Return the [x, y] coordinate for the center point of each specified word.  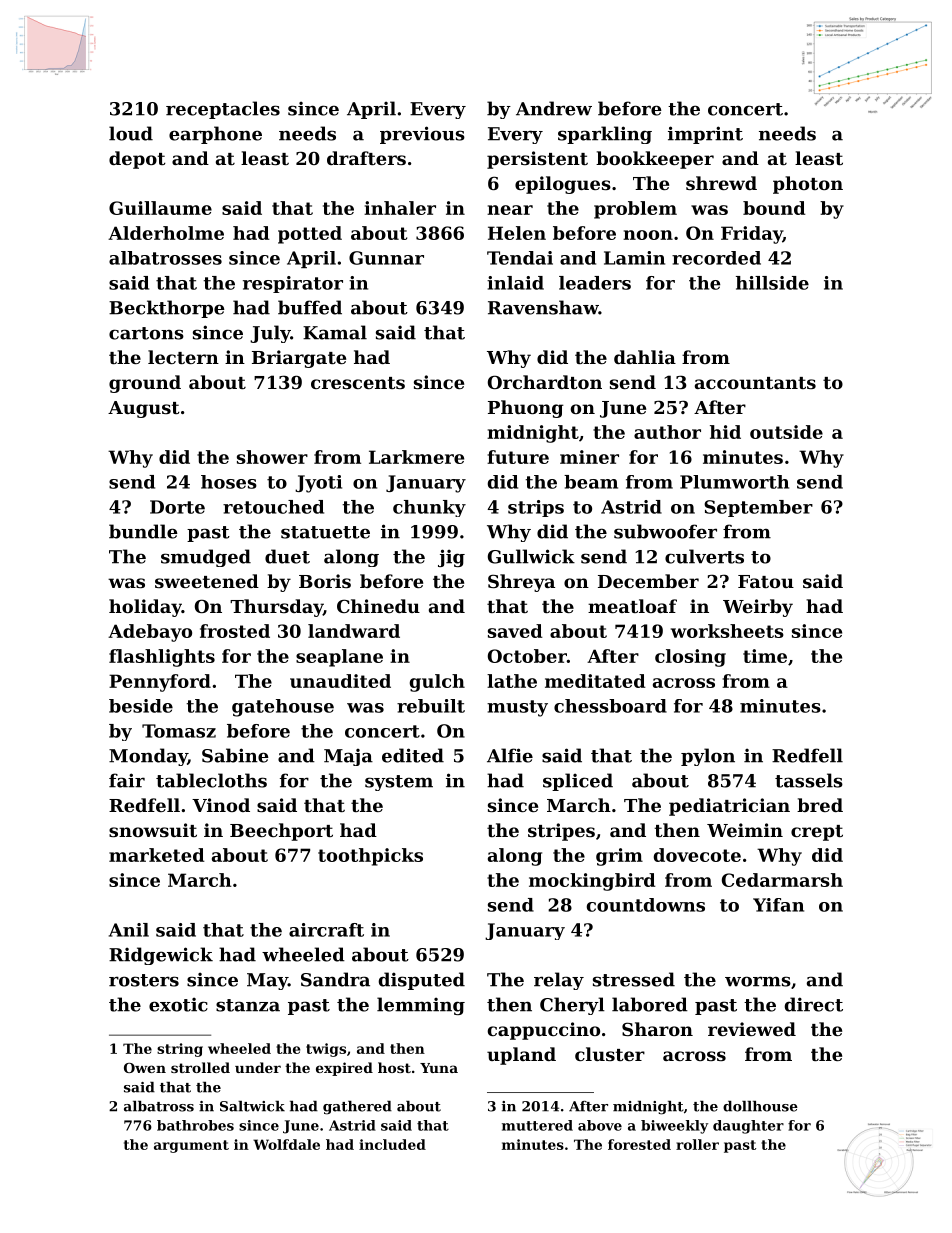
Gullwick [531, 556]
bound [774, 208]
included [392, 1144]
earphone [215, 135]
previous [422, 135]
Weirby [758, 608]
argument [191, 1146]
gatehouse [283, 708]
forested [639, 1144]
